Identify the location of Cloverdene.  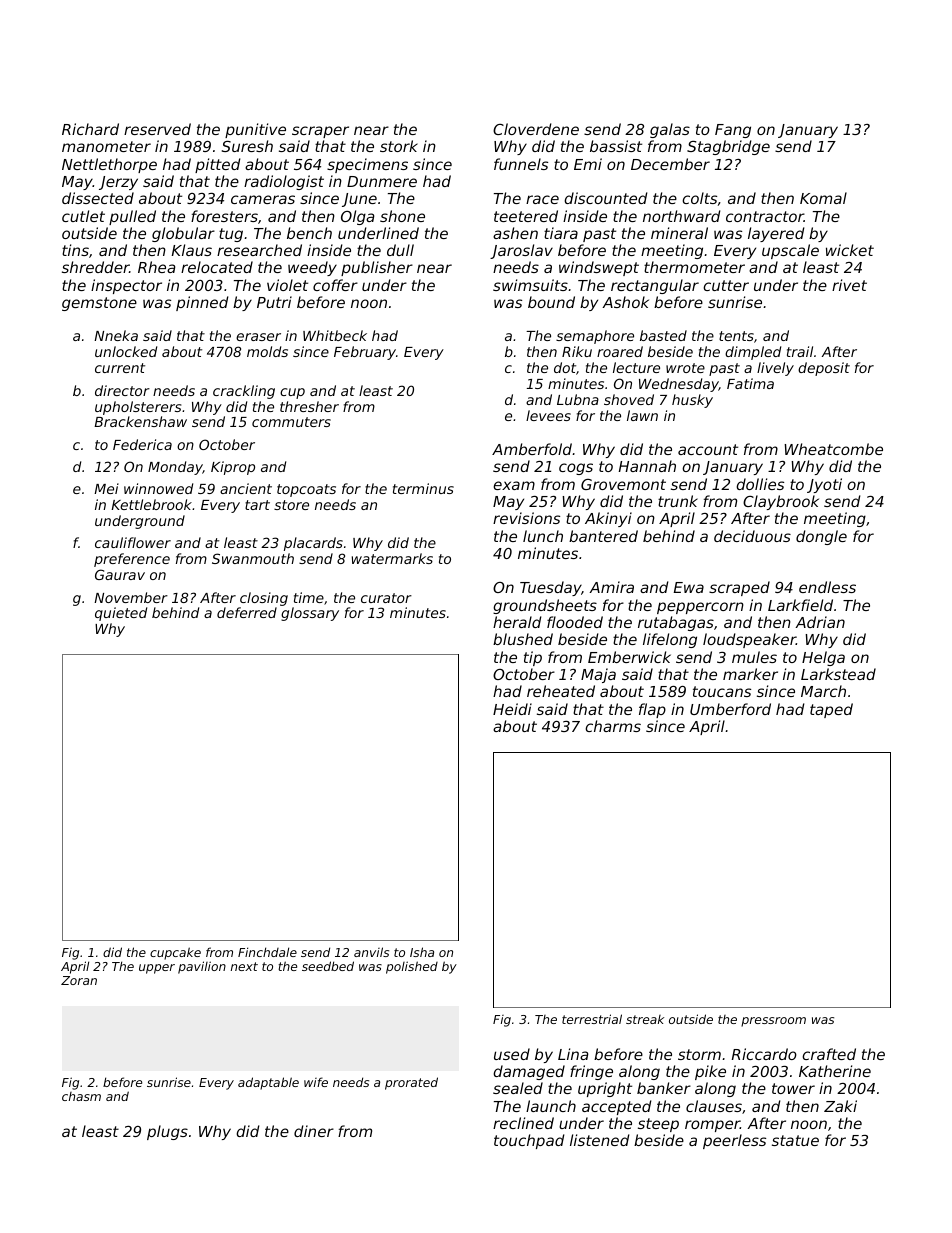
(536, 129).
